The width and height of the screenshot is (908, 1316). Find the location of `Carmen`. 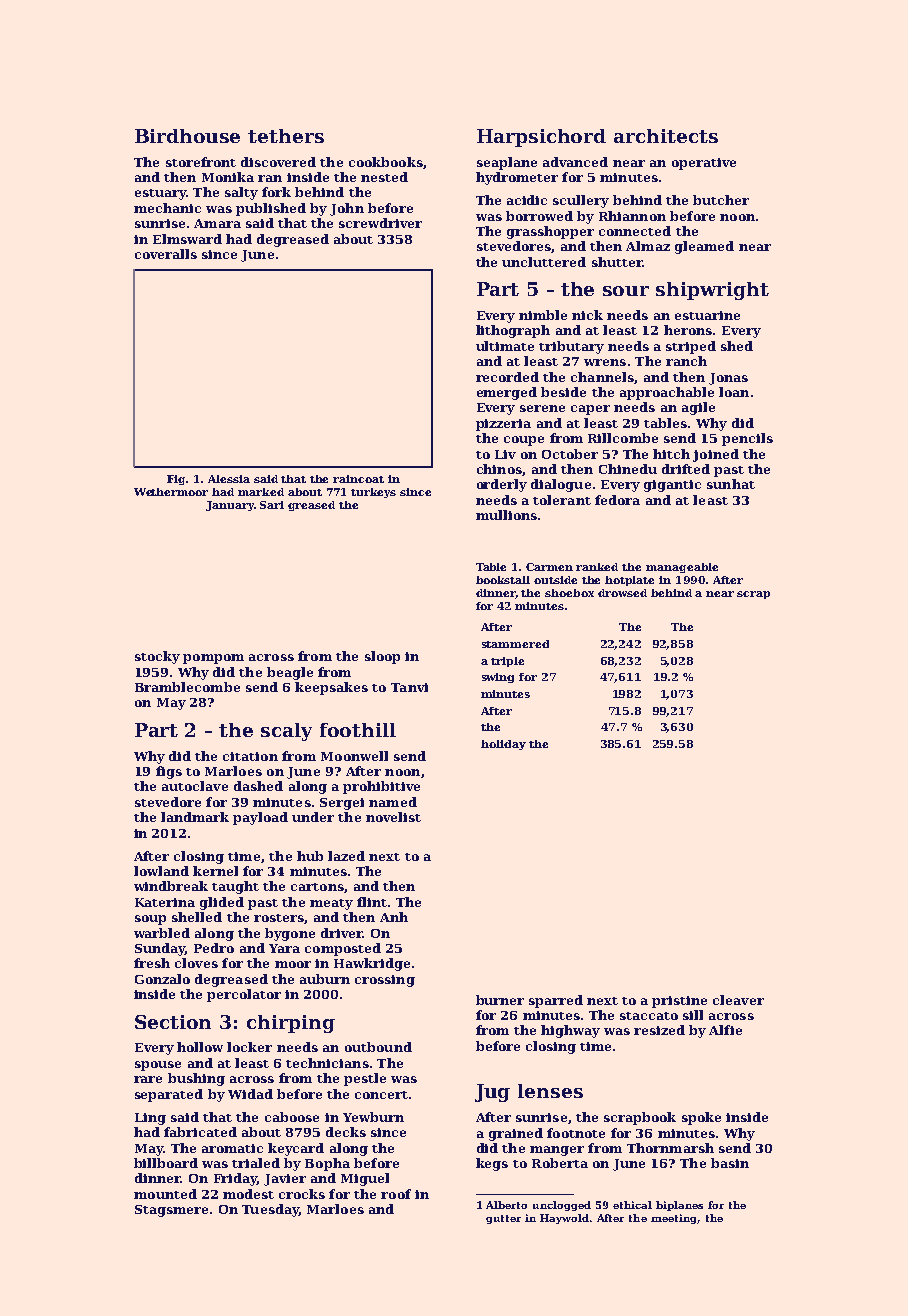

Carmen is located at coordinates (549, 567).
